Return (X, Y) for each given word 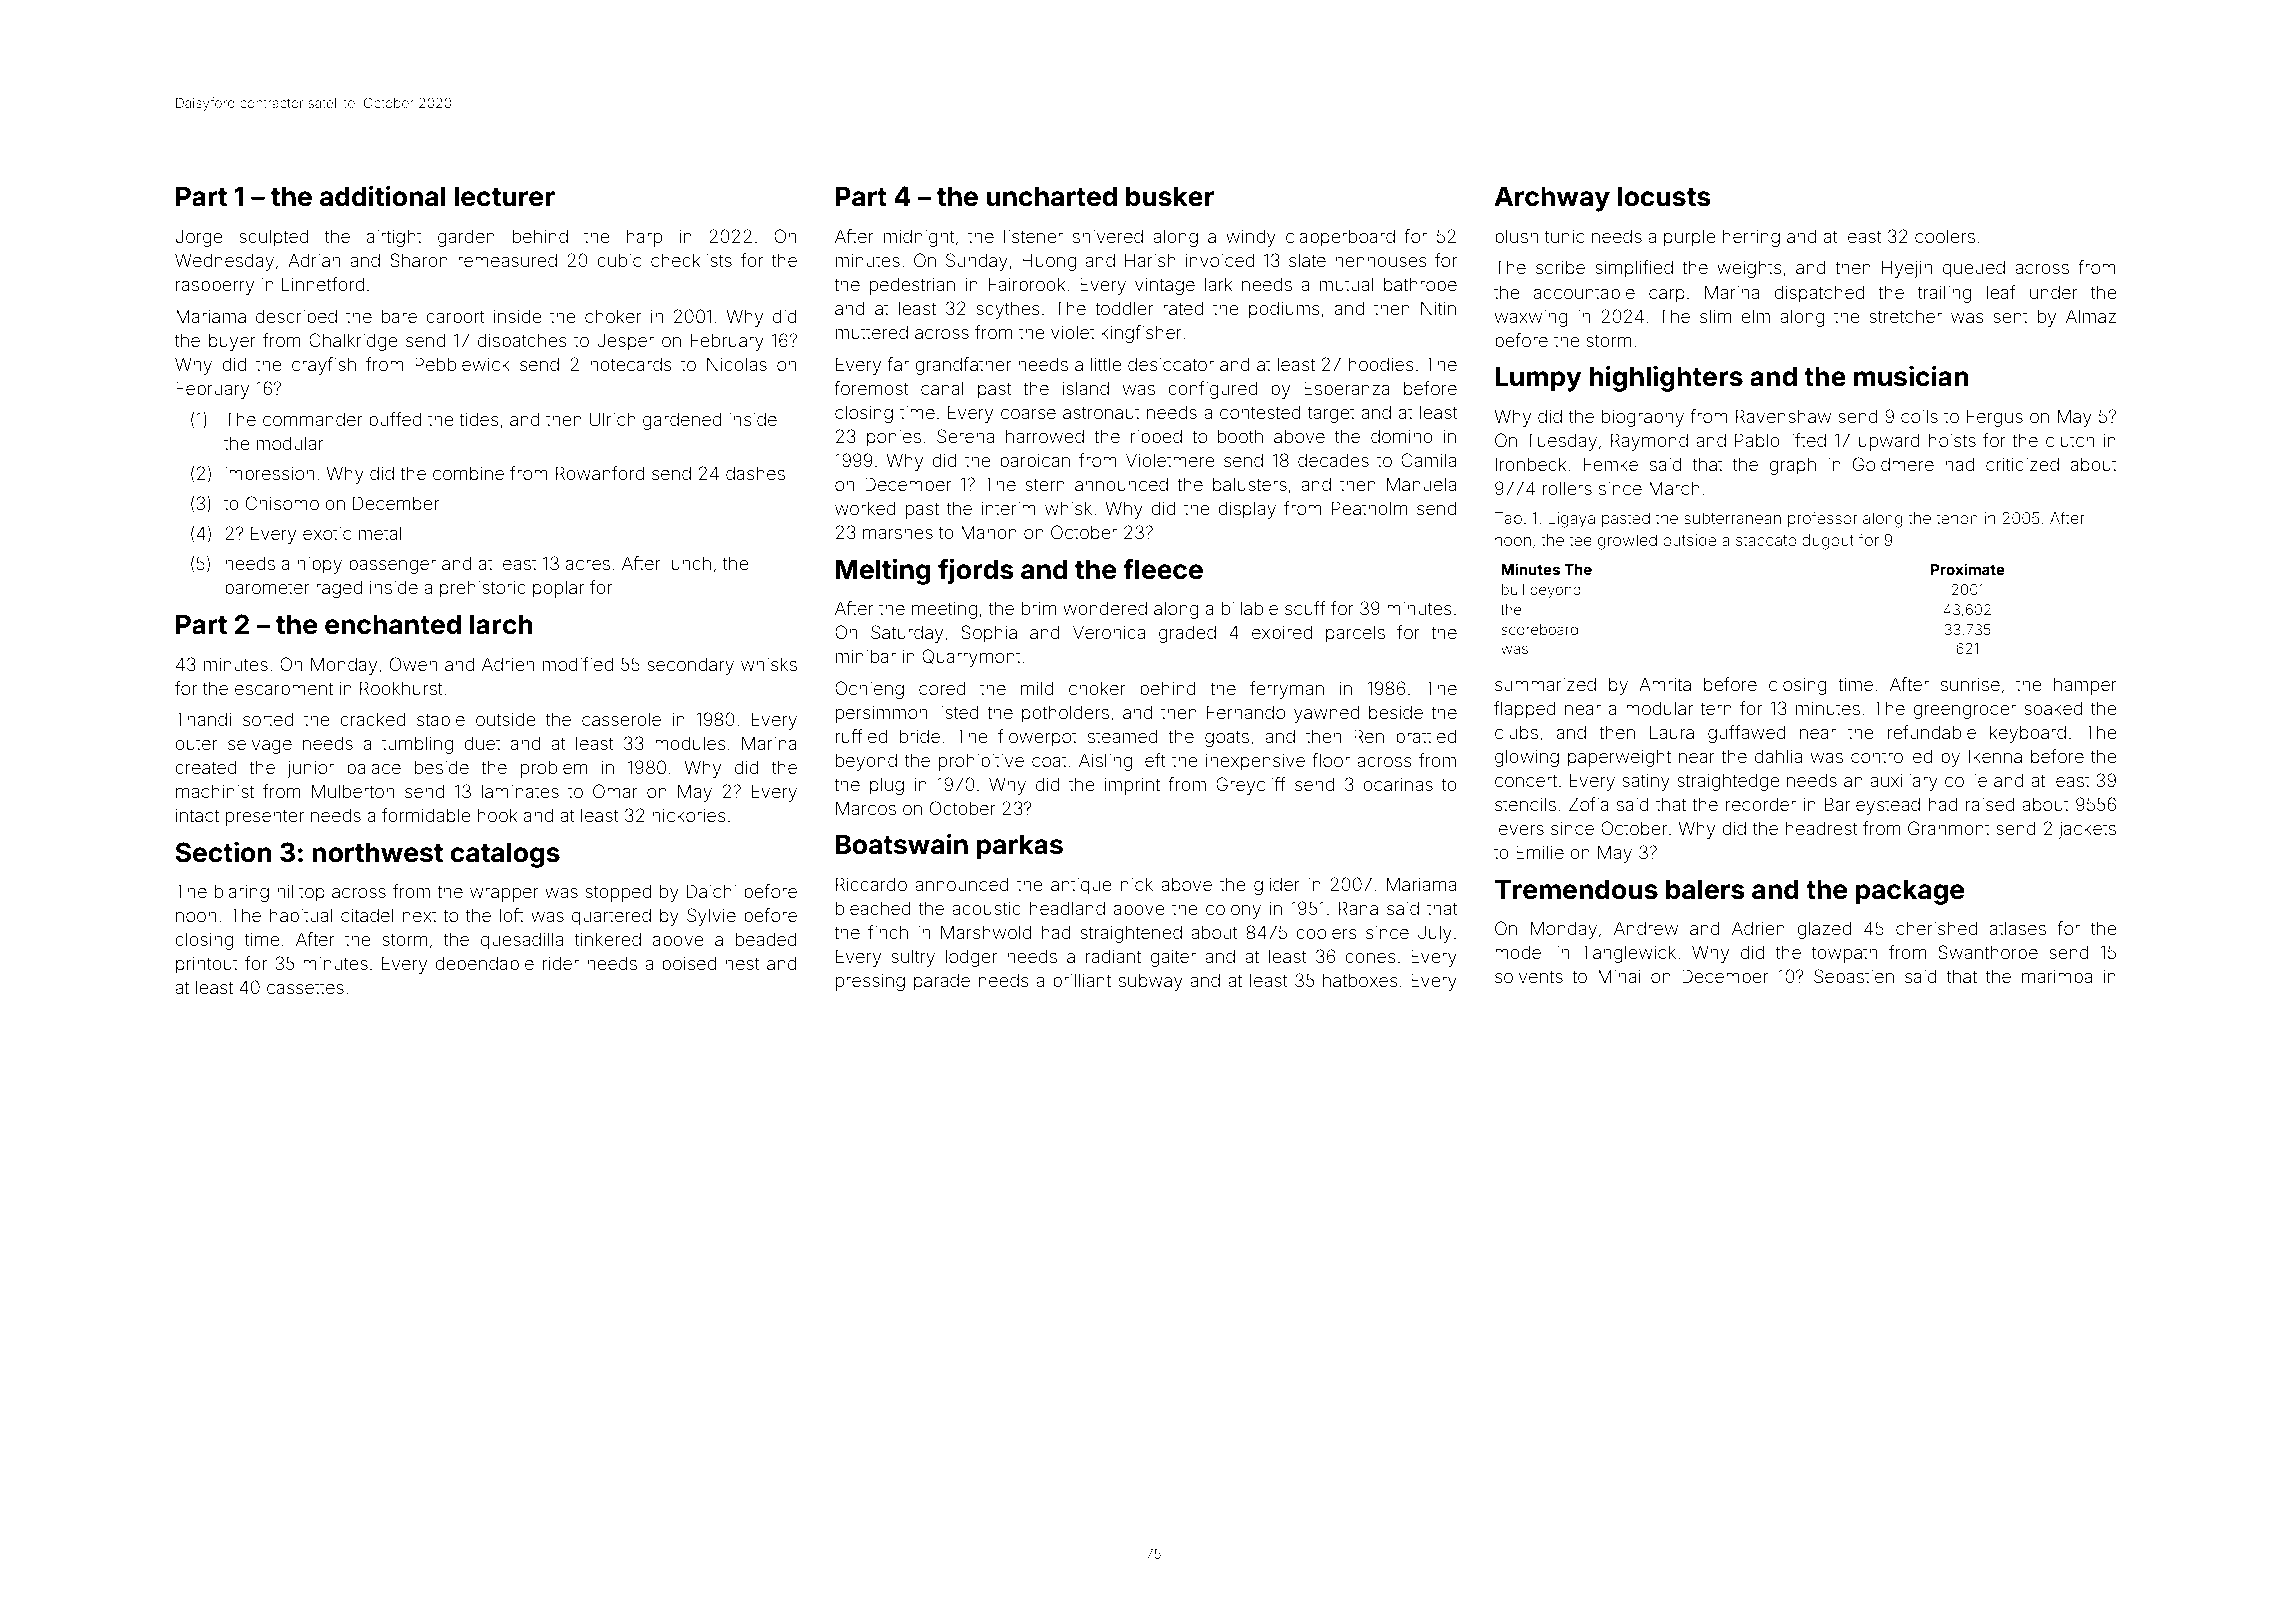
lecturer (504, 196)
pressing (870, 982)
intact (197, 815)
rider (561, 963)
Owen (413, 664)
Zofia (1589, 804)
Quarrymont (971, 658)
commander (313, 419)
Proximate (1968, 569)
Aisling (1105, 762)
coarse (1028, 414)
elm (1755, 316)
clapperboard (1340, 238)
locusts (1664, 196)
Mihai (1619, 976)
